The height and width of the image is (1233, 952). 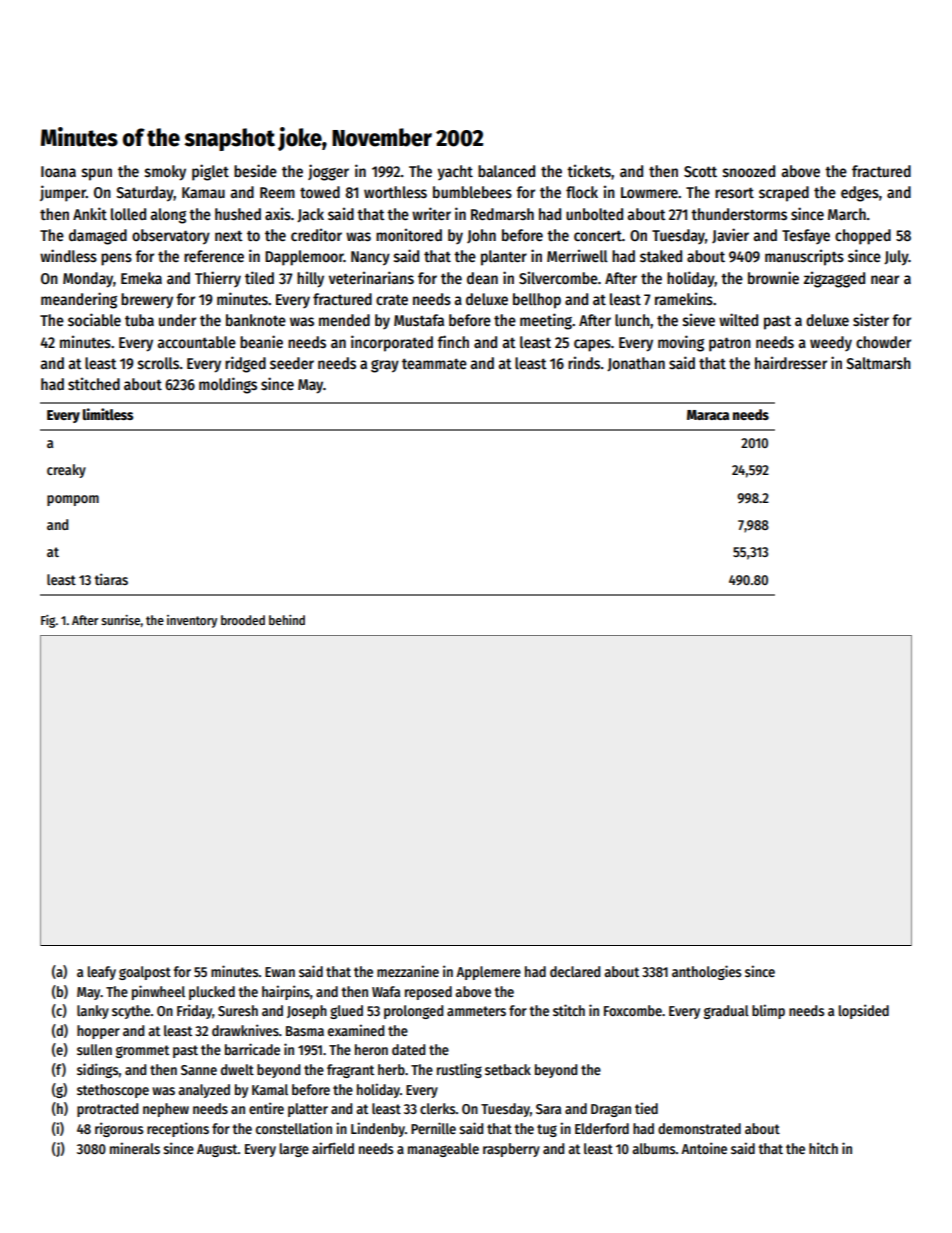 I want to click on moldings, so click(x=228, y=385).
